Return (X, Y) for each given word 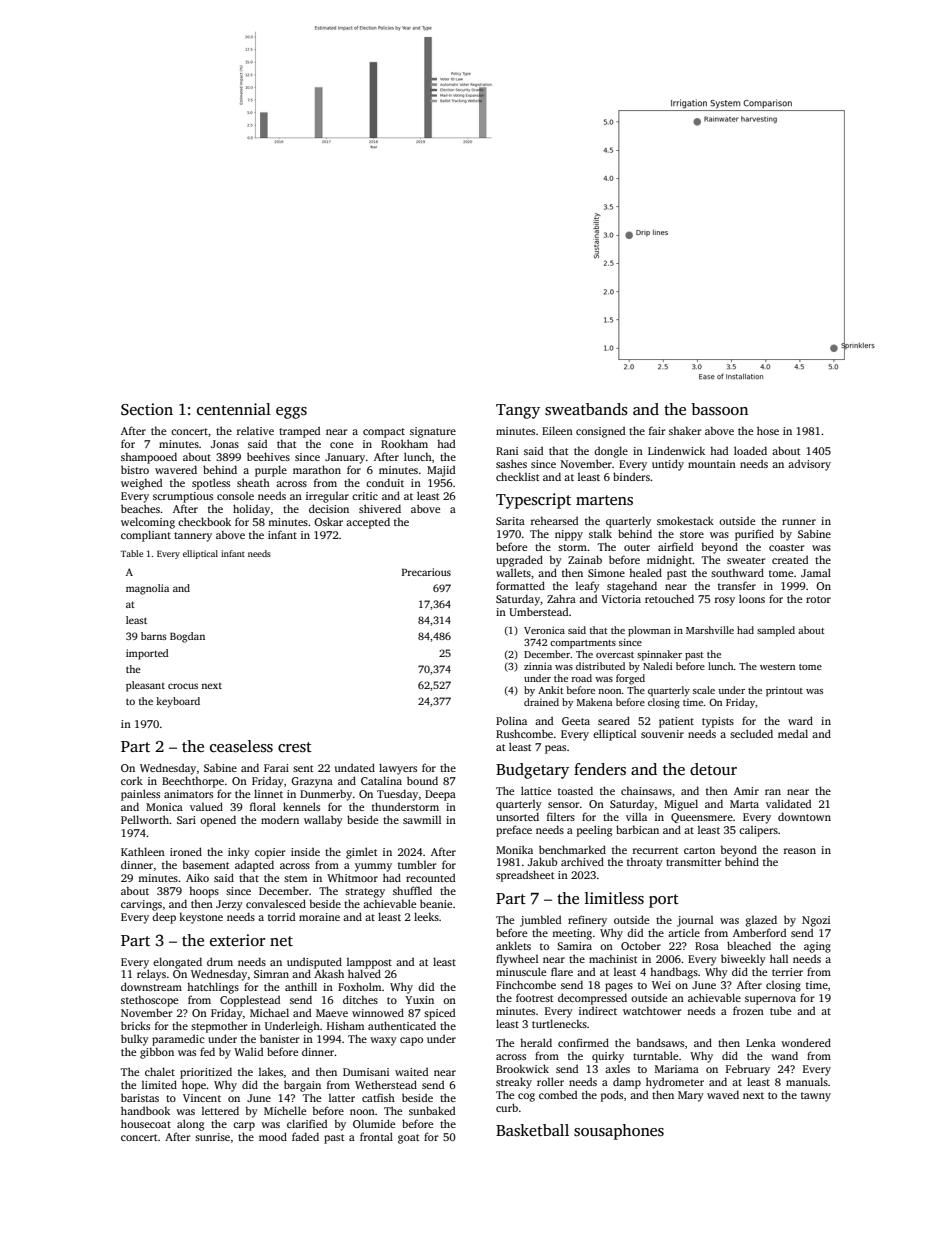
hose (768, 430)
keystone (201, 918)
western (777, 667)
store (692, 534)
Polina (511, 720)
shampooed (149, 458)
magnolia (147, 589)
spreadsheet (525, 876)
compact (384, 433)
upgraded (519, 561)
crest (295, 747)
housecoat (146, 1123)
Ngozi (816, 921)
